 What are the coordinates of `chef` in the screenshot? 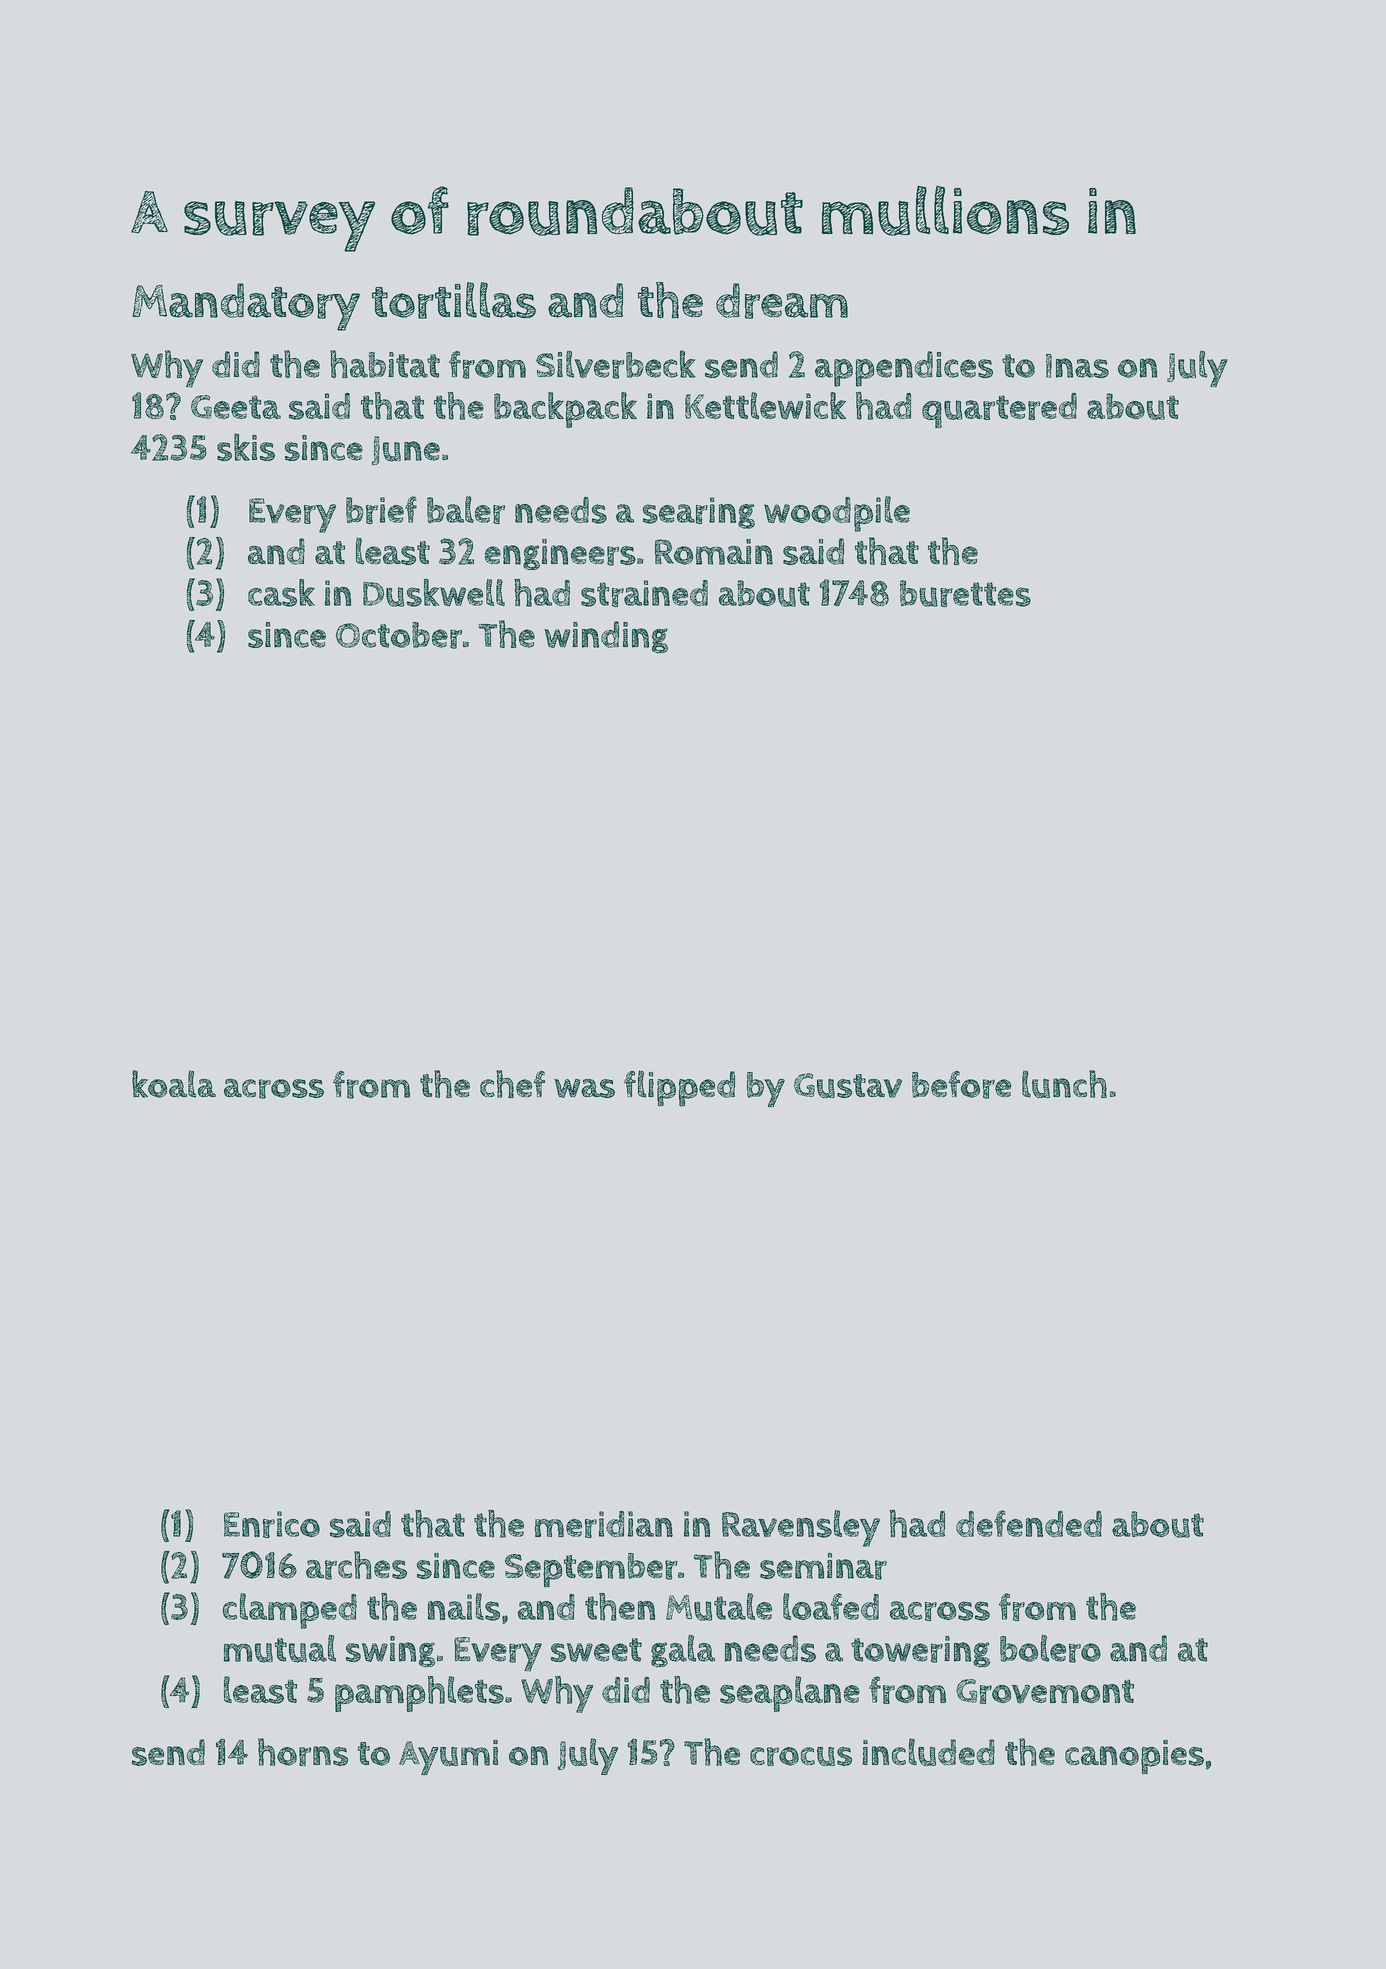 It's located at (512, 1084).
